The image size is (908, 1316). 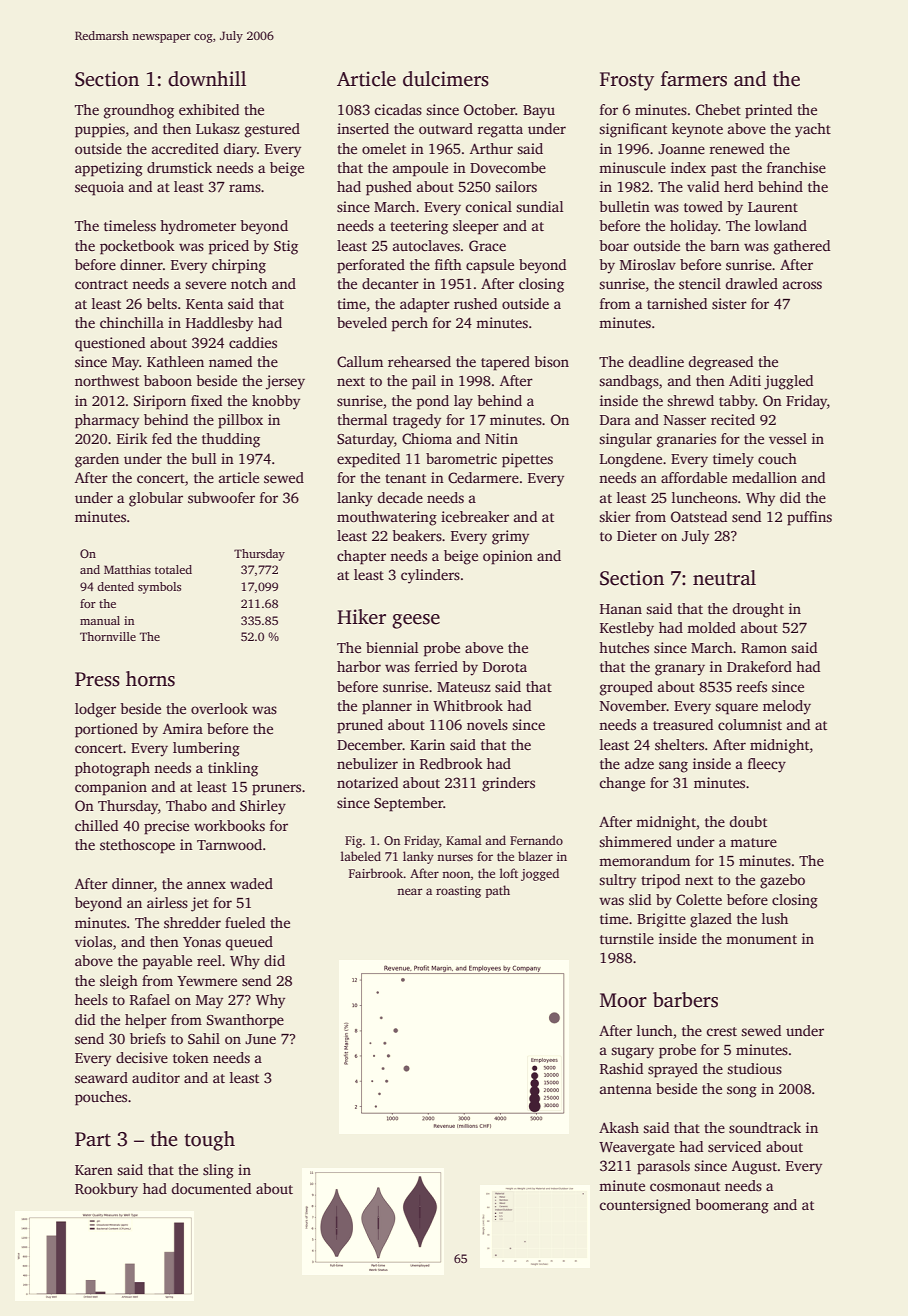 I want to click on planner, so click(x=387, y=707).
